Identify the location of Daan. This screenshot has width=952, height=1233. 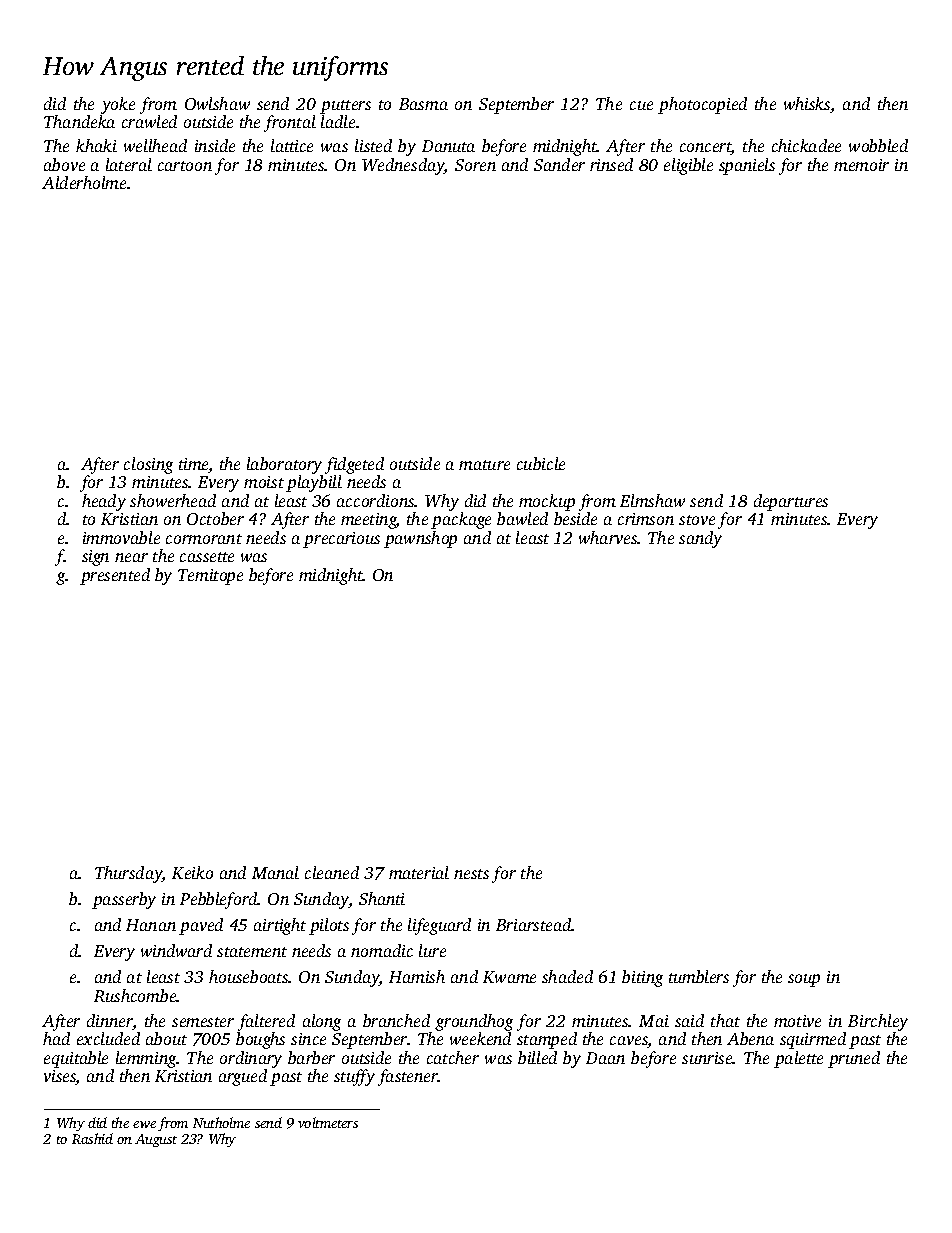
(605, 1058).
